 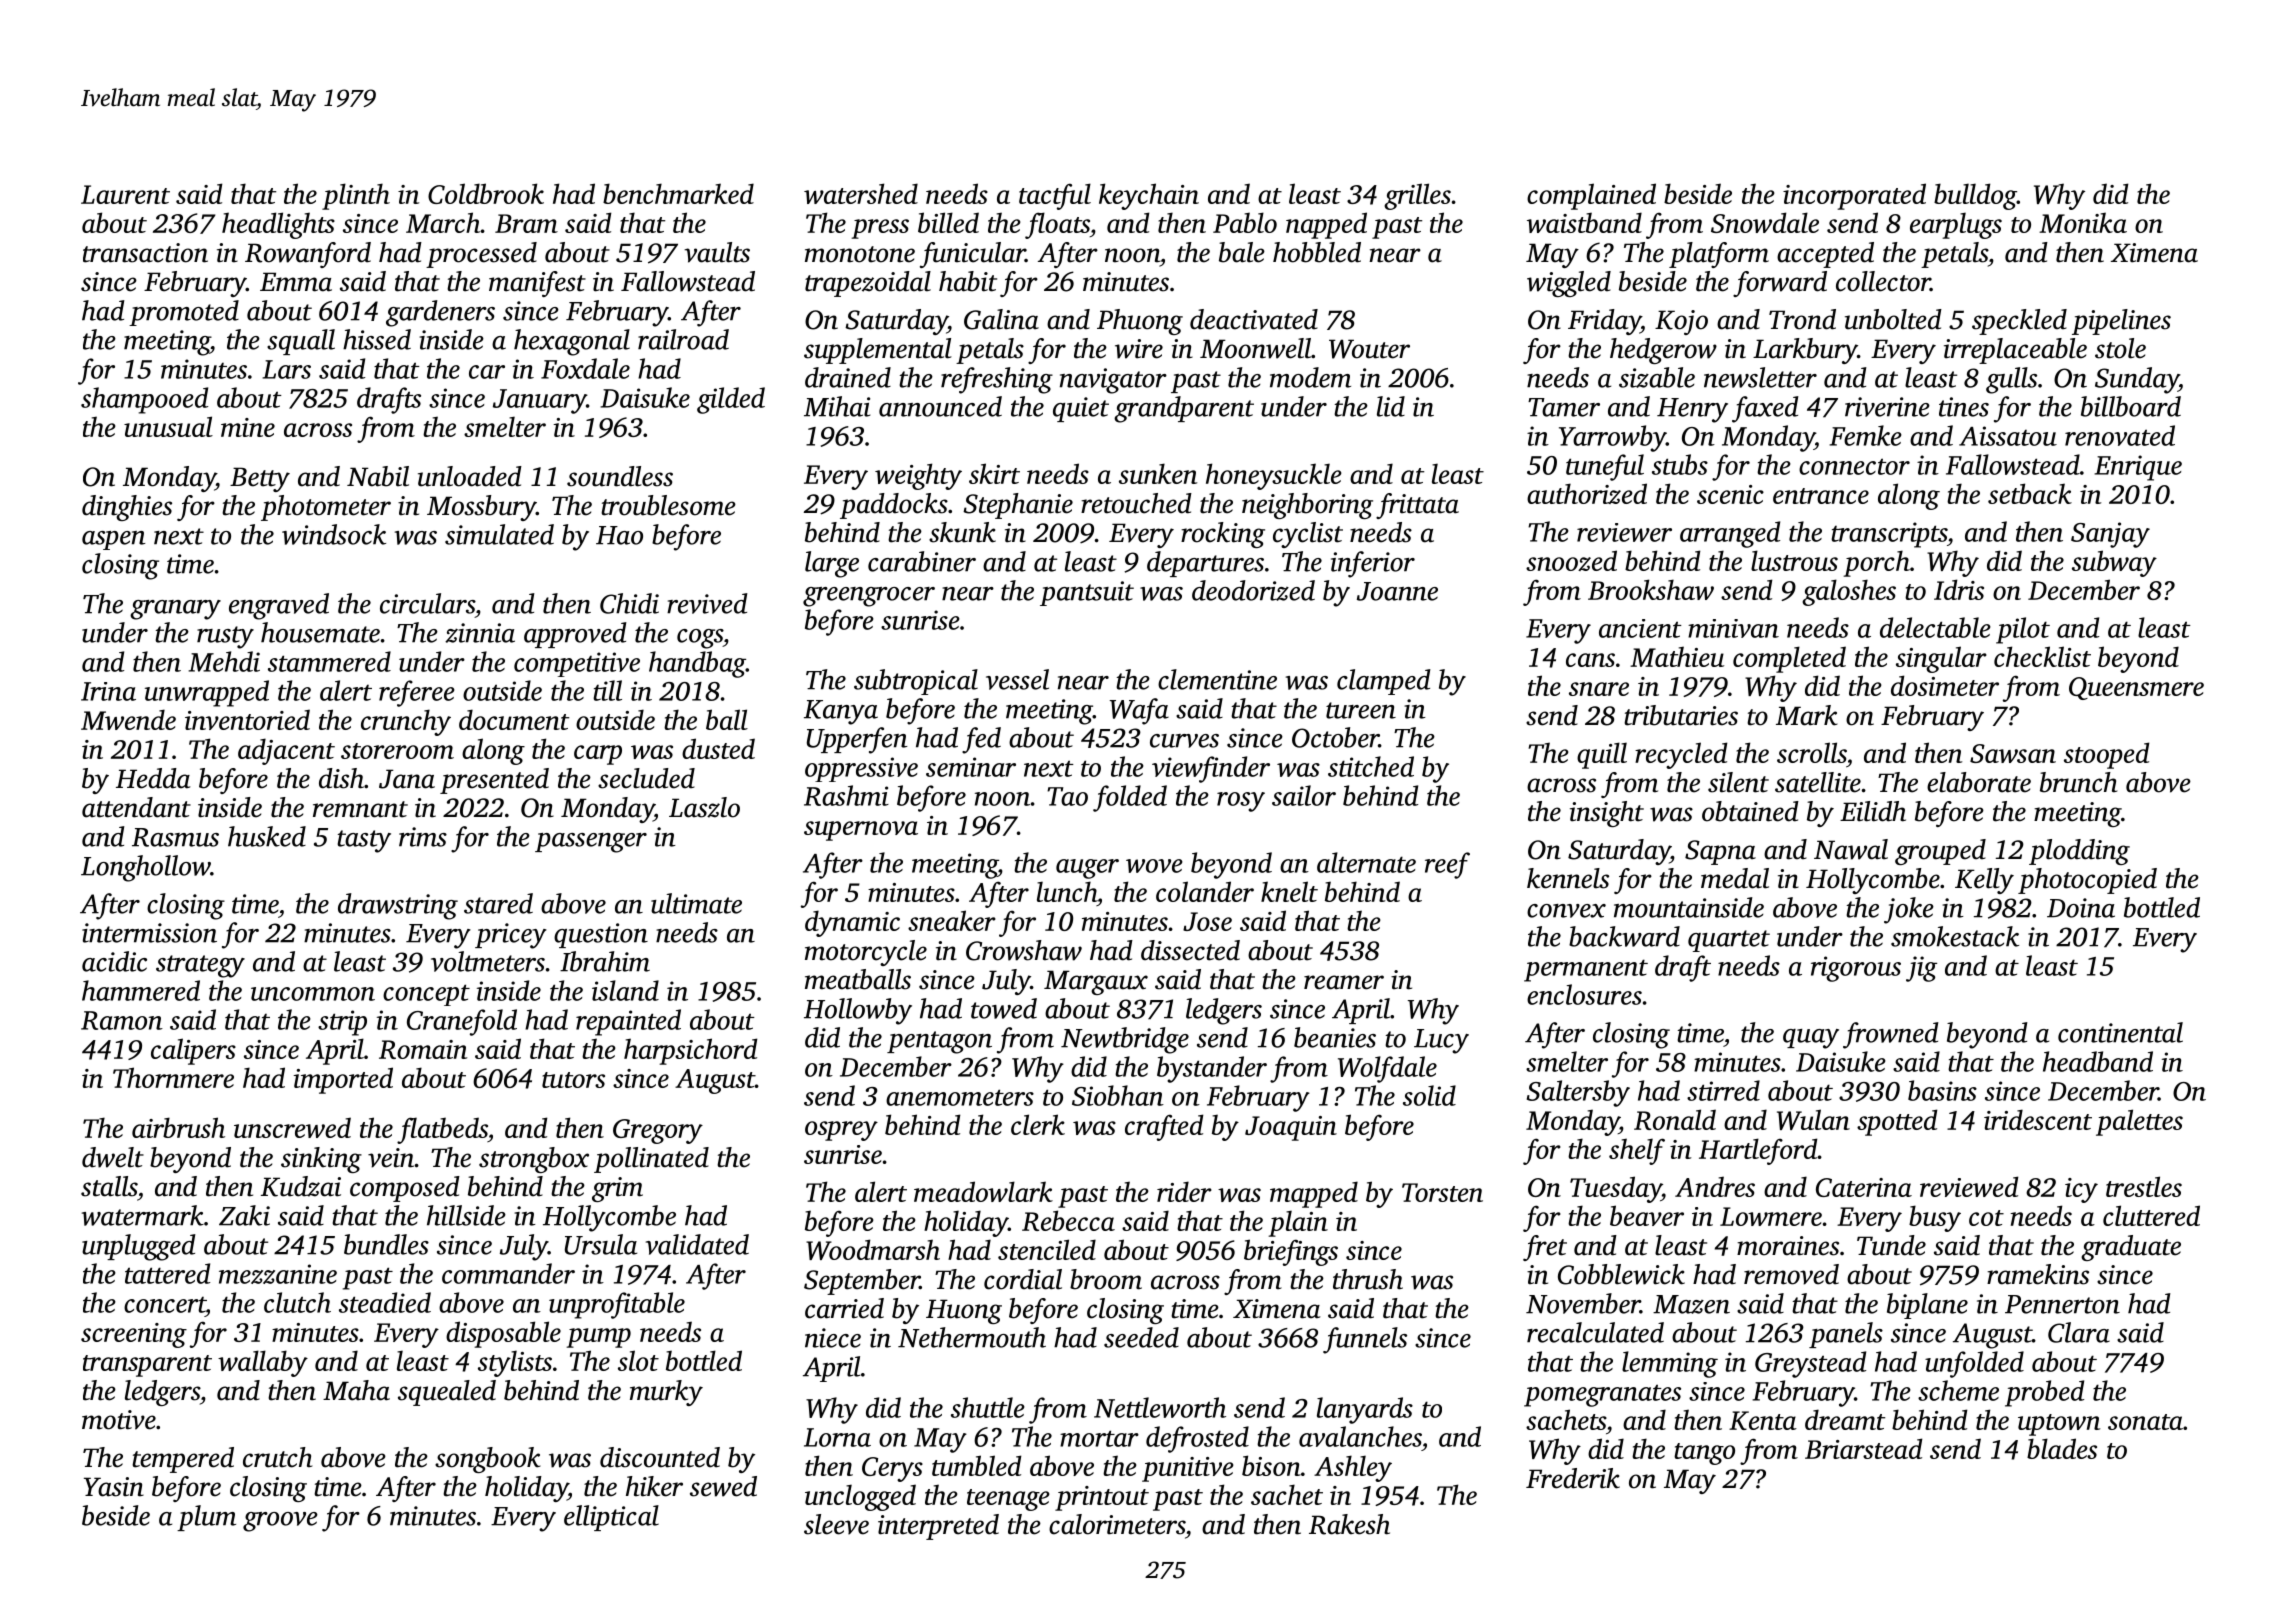 I want to click on engraved, so click(x=279, y=606).
